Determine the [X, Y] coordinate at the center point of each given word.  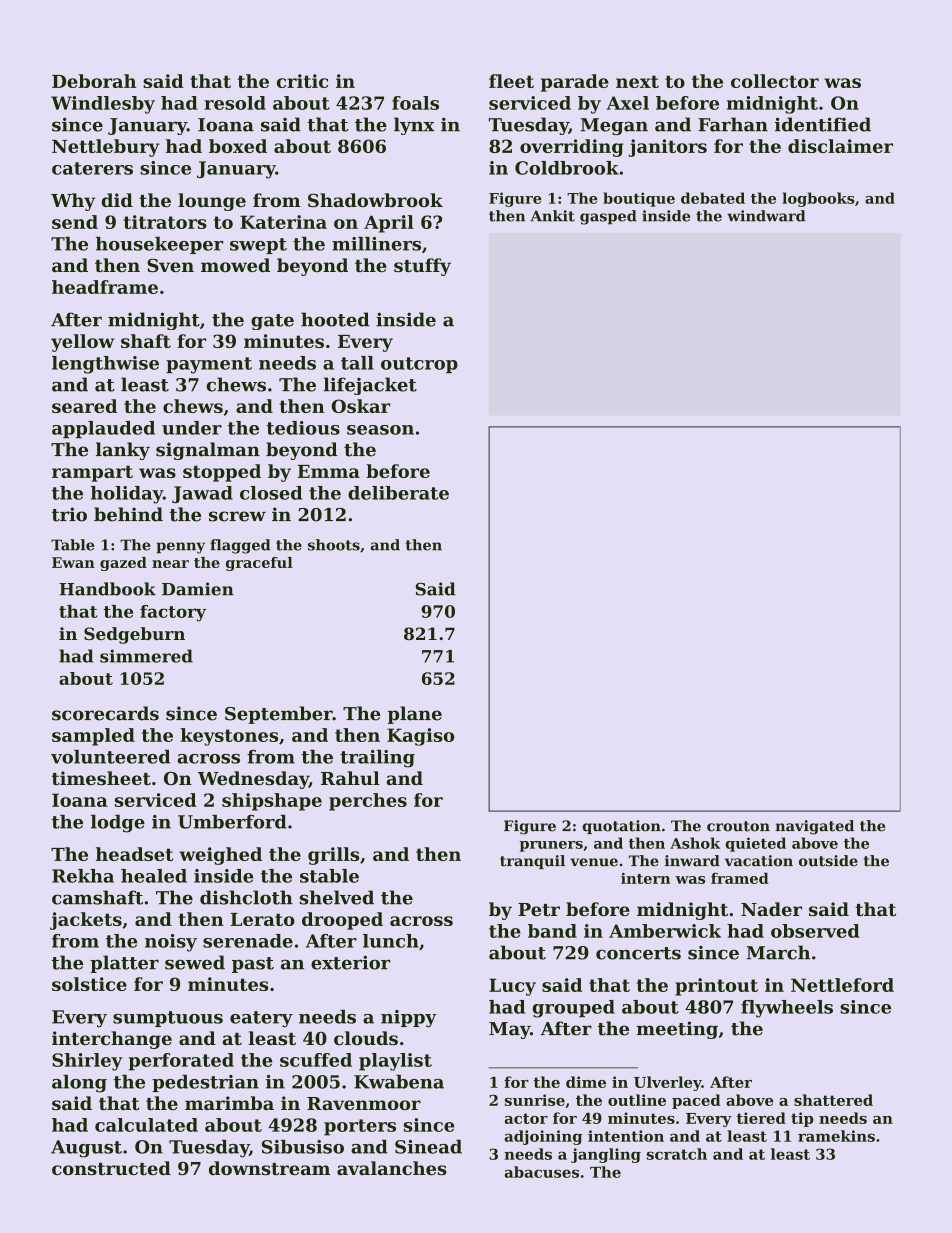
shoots [334, 545]
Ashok [695, 843]
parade [575, 83]
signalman [208, 451]
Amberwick [665, 931]
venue [594, 862]
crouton [738, 826]
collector [775, 81]
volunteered [110, 757]
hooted [335, 319]
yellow [82, 343]
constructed [111, 1168]
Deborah [94, 81]
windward [766, 216]
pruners [551, 846]
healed [154, 876]
